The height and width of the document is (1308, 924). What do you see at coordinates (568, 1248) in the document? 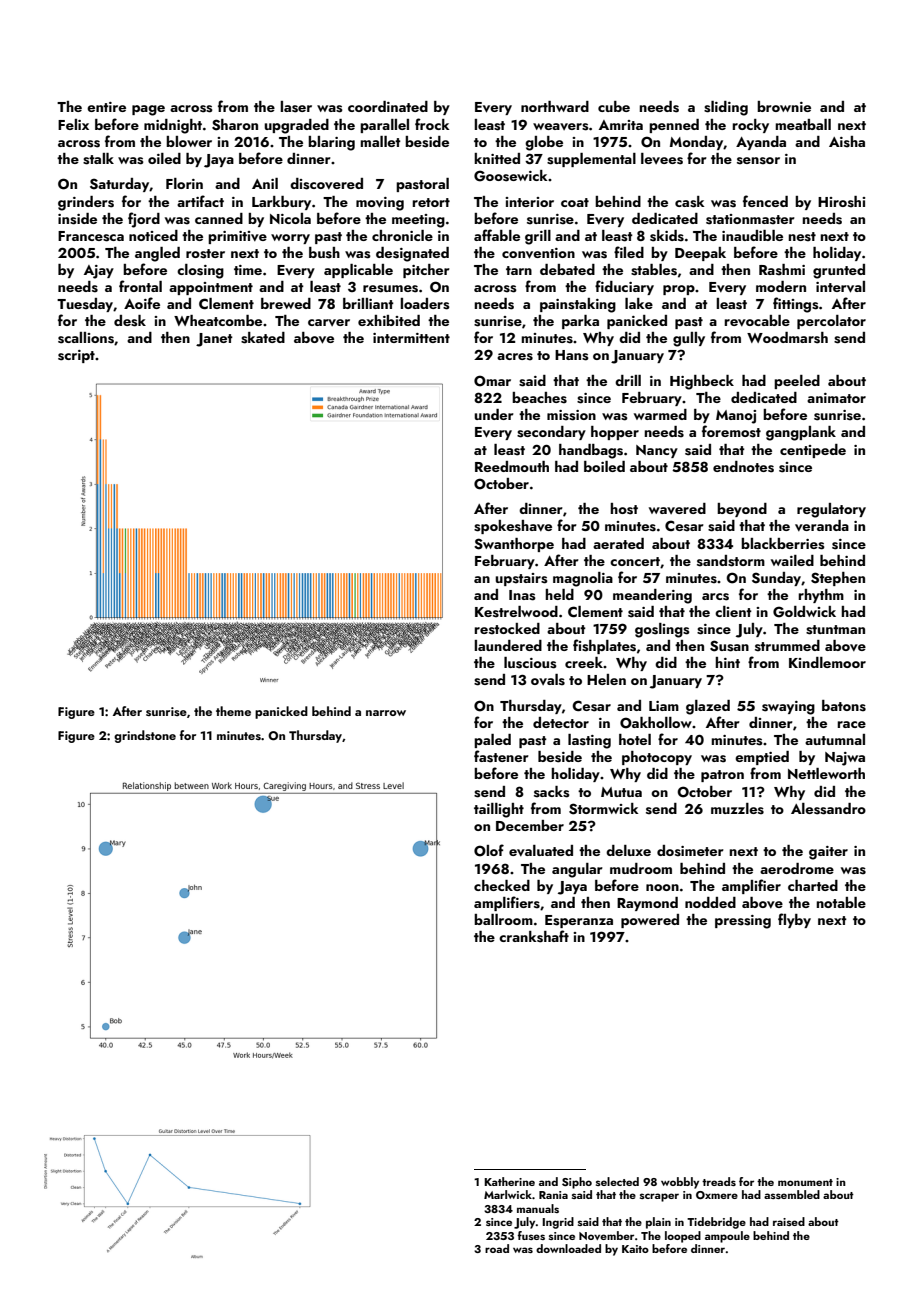
I see `downloaded` at bounding box center [568, 1248].
